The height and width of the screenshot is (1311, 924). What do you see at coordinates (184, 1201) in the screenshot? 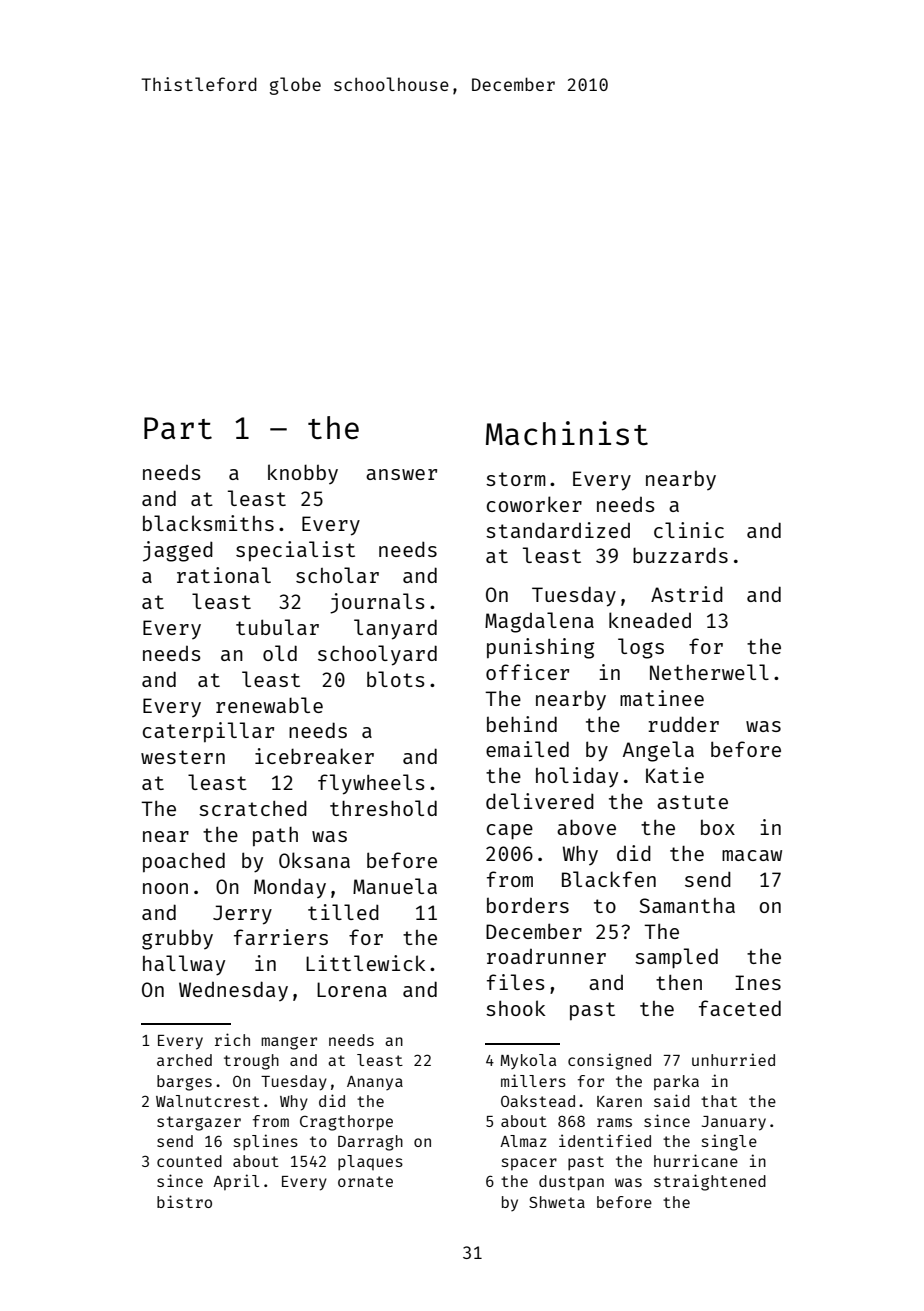
I see `bistro` at bounding box center [184, 1201].
